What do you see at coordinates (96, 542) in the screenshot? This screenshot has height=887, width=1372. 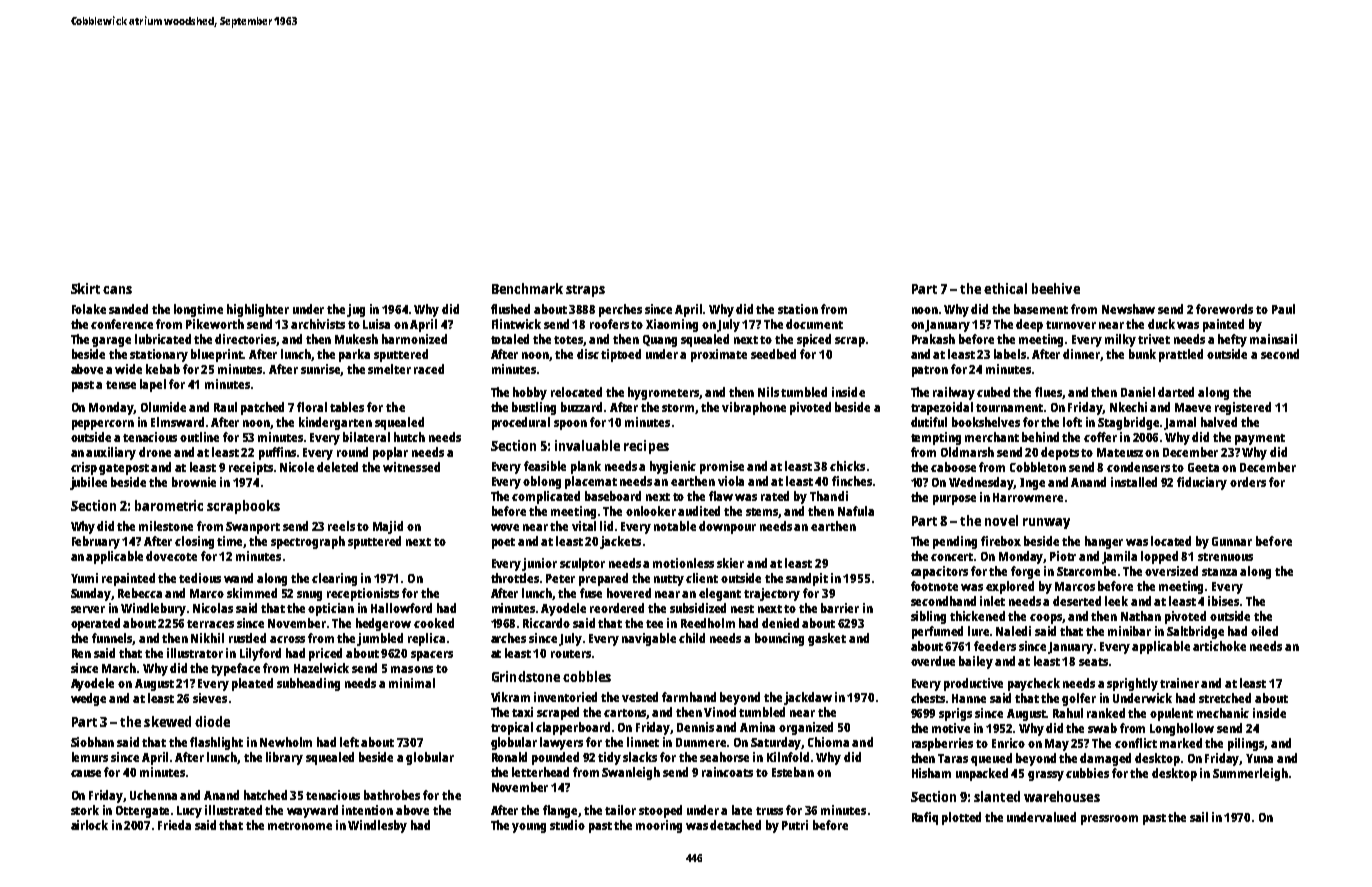 I see `February` at bounding box center [96, 542].
